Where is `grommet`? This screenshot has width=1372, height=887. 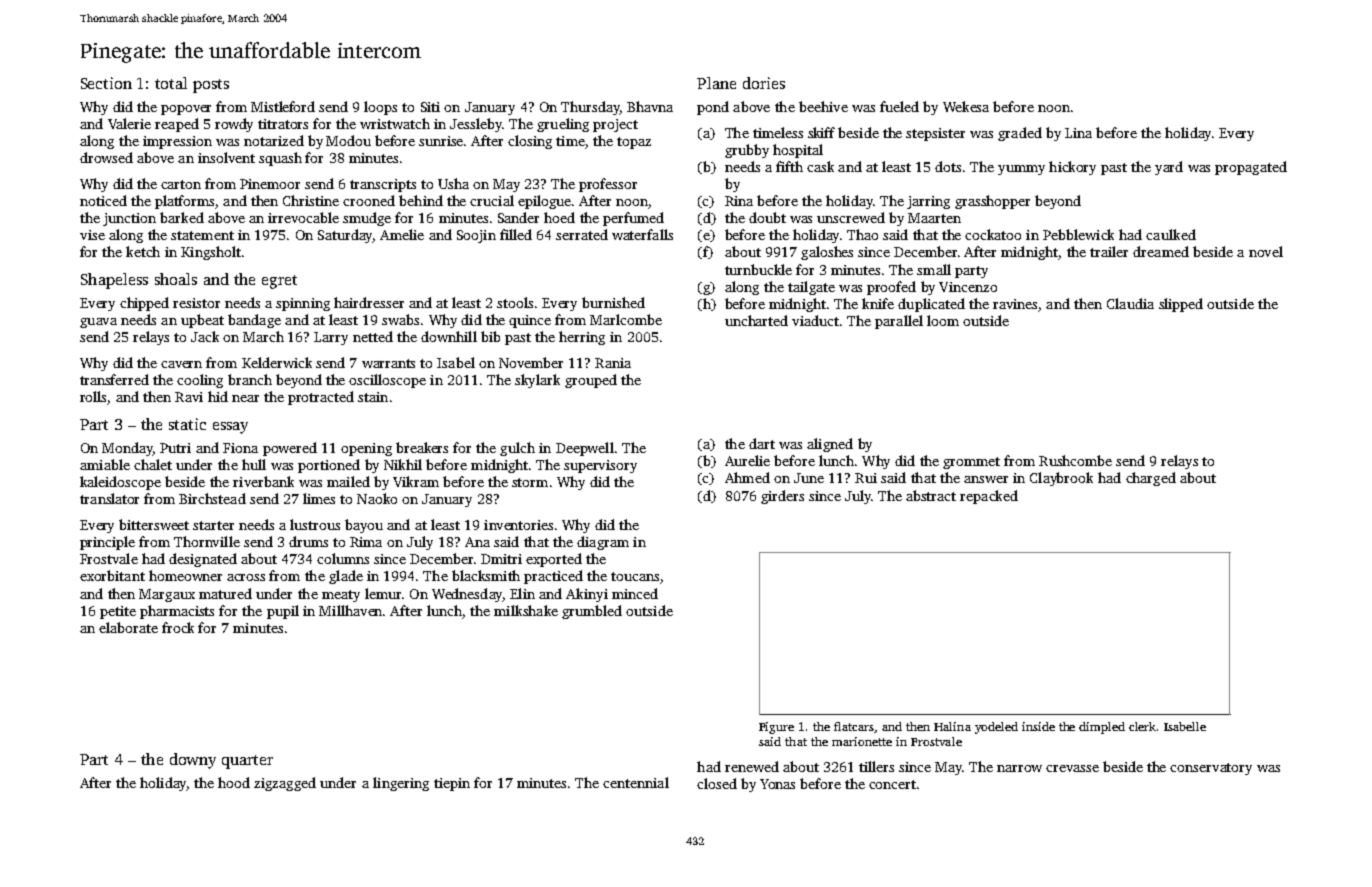 grommet is located at coordinates (971, 463).
